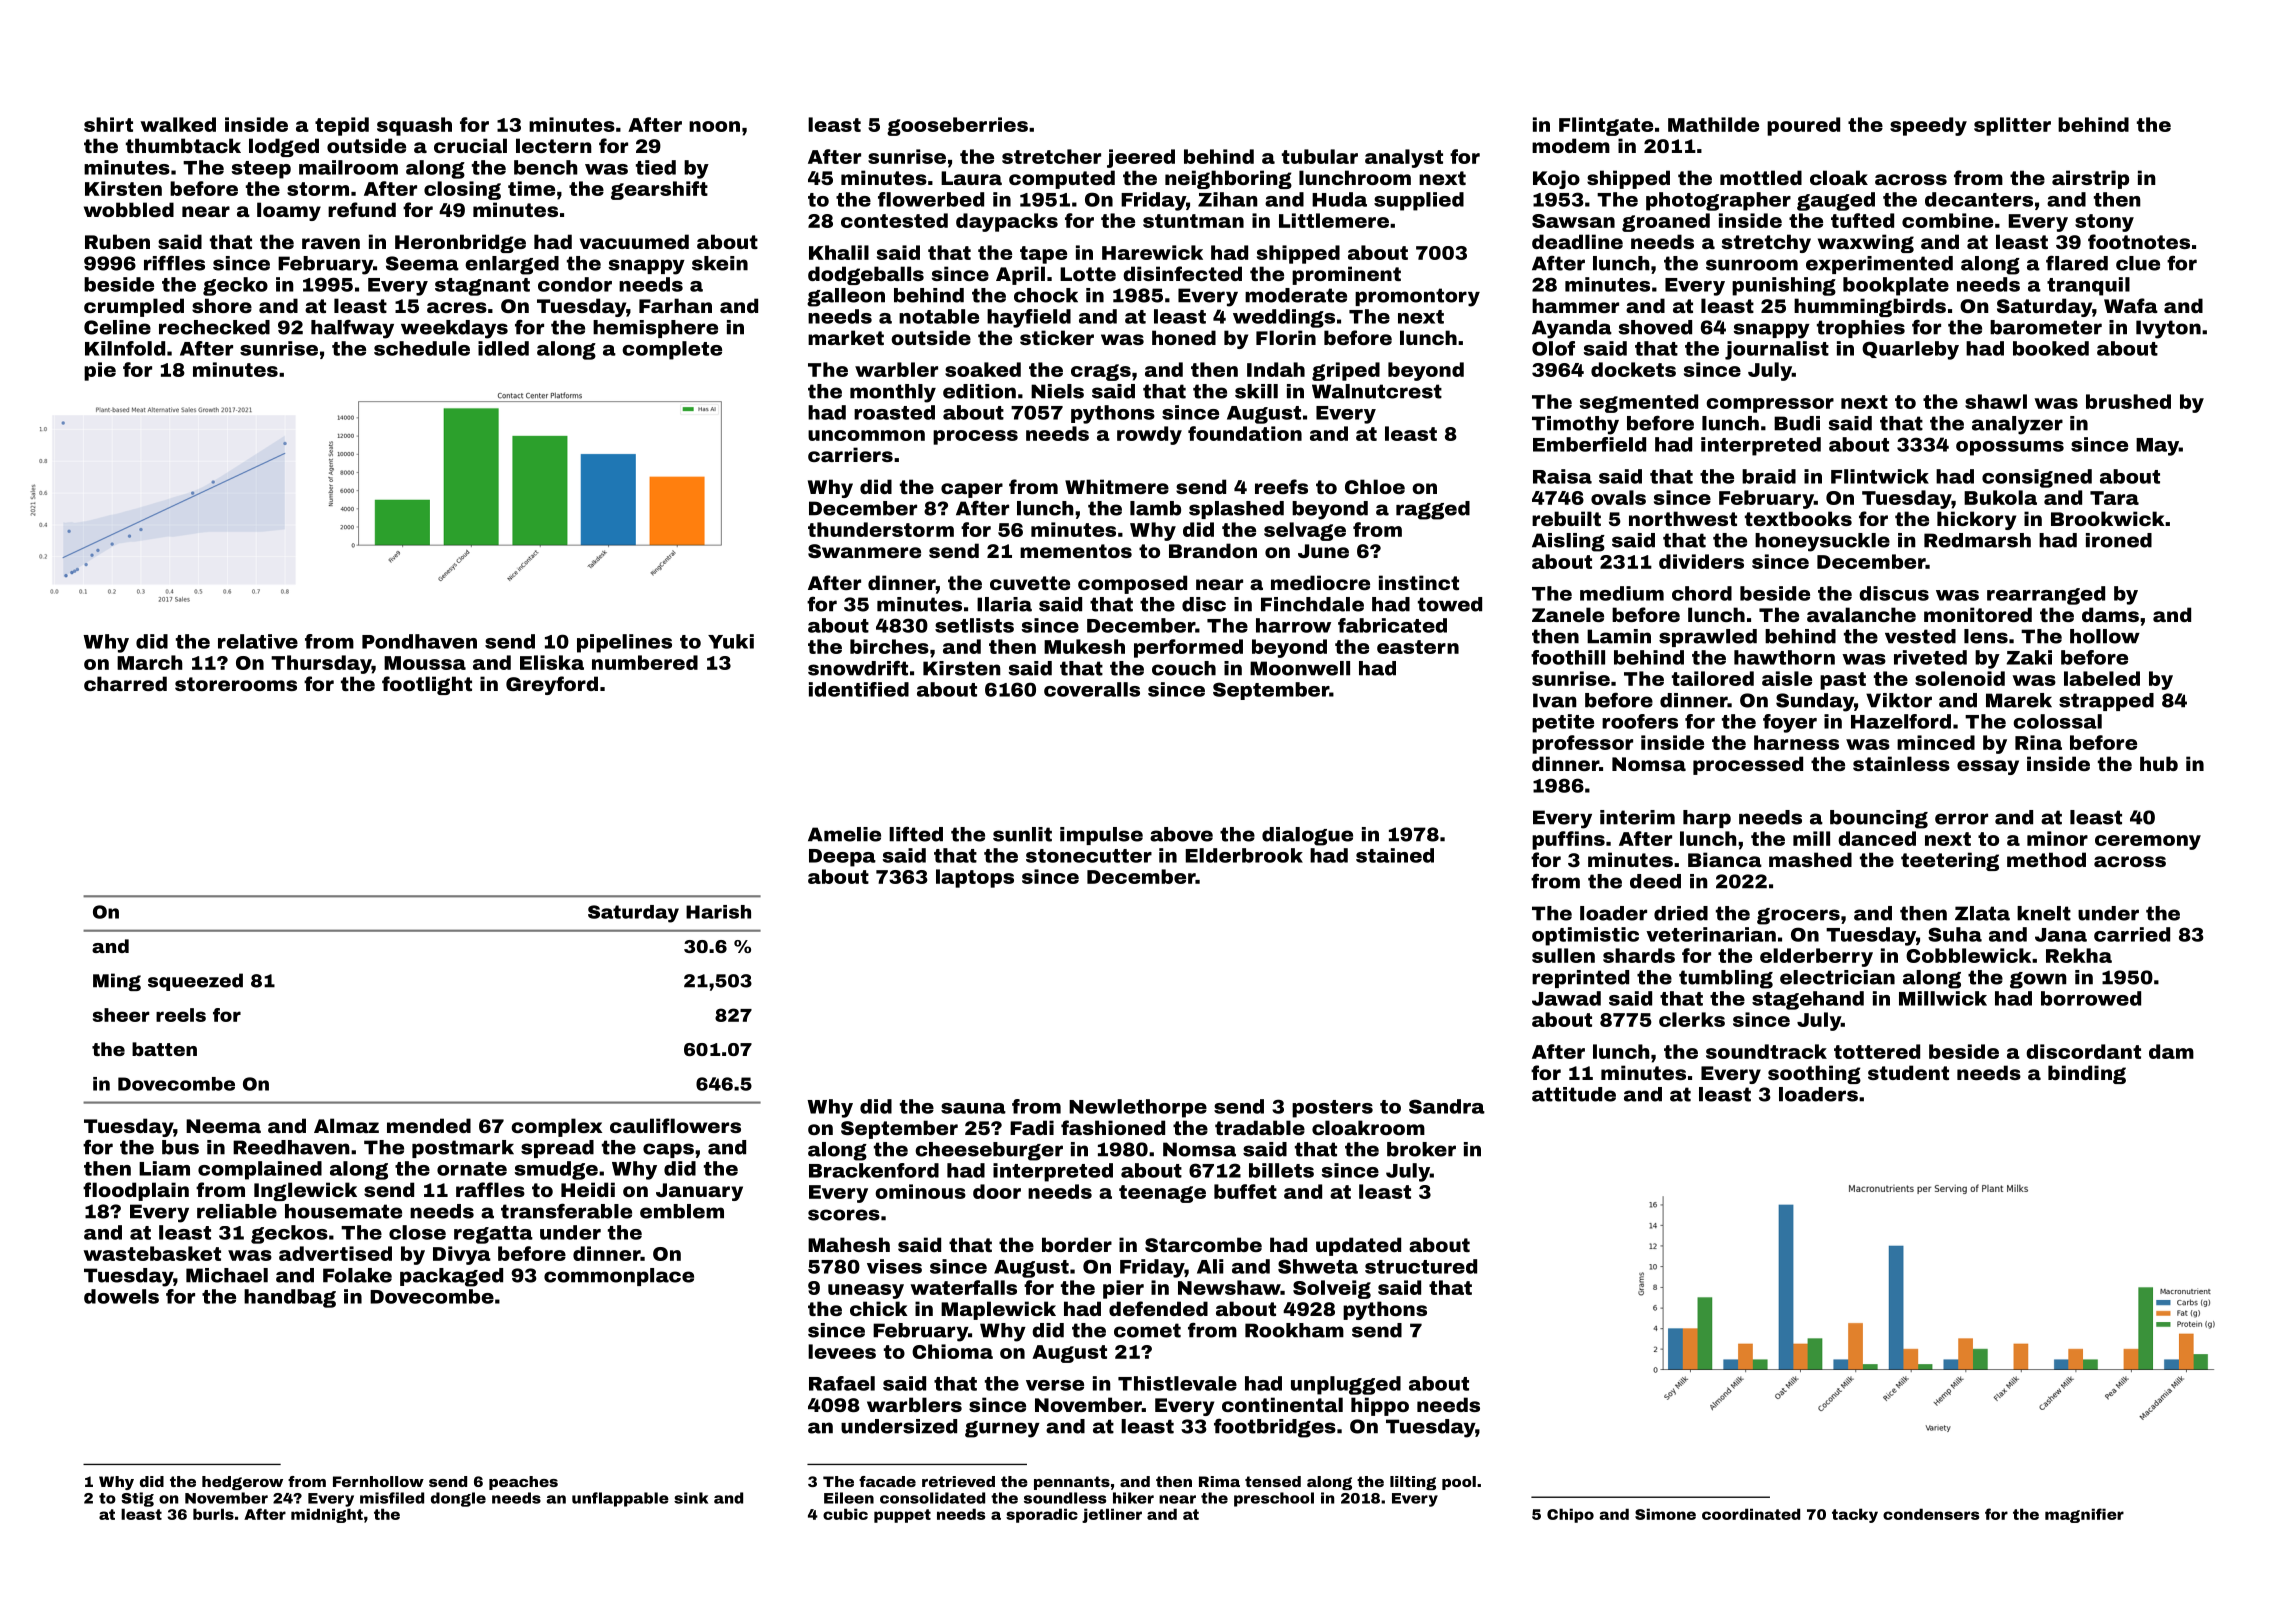 This screenshot has height=1620, width=2292. What do you see at coordinates (1879, 819) in the screenshot?
I see `bouncing` at bounding box center [1879, 819].
